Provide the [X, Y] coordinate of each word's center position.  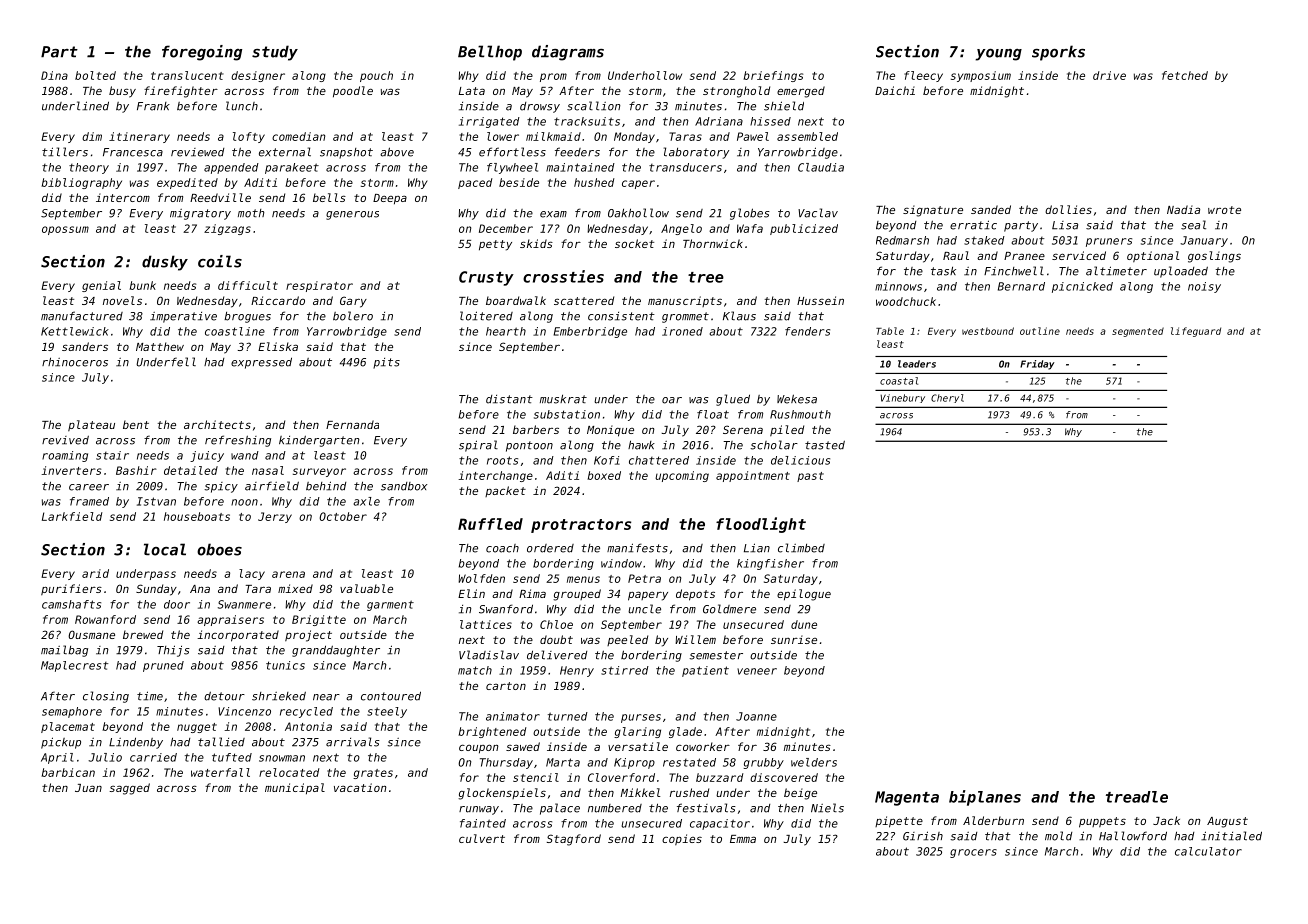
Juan [88, 788]
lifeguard [1196, 332]
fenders [807, 331]
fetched [1185, 75]
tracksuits [587, 121]
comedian [298, 136]
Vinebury [903, 398]
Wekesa [797, 399]
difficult [248, 285]
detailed [191, 470]
